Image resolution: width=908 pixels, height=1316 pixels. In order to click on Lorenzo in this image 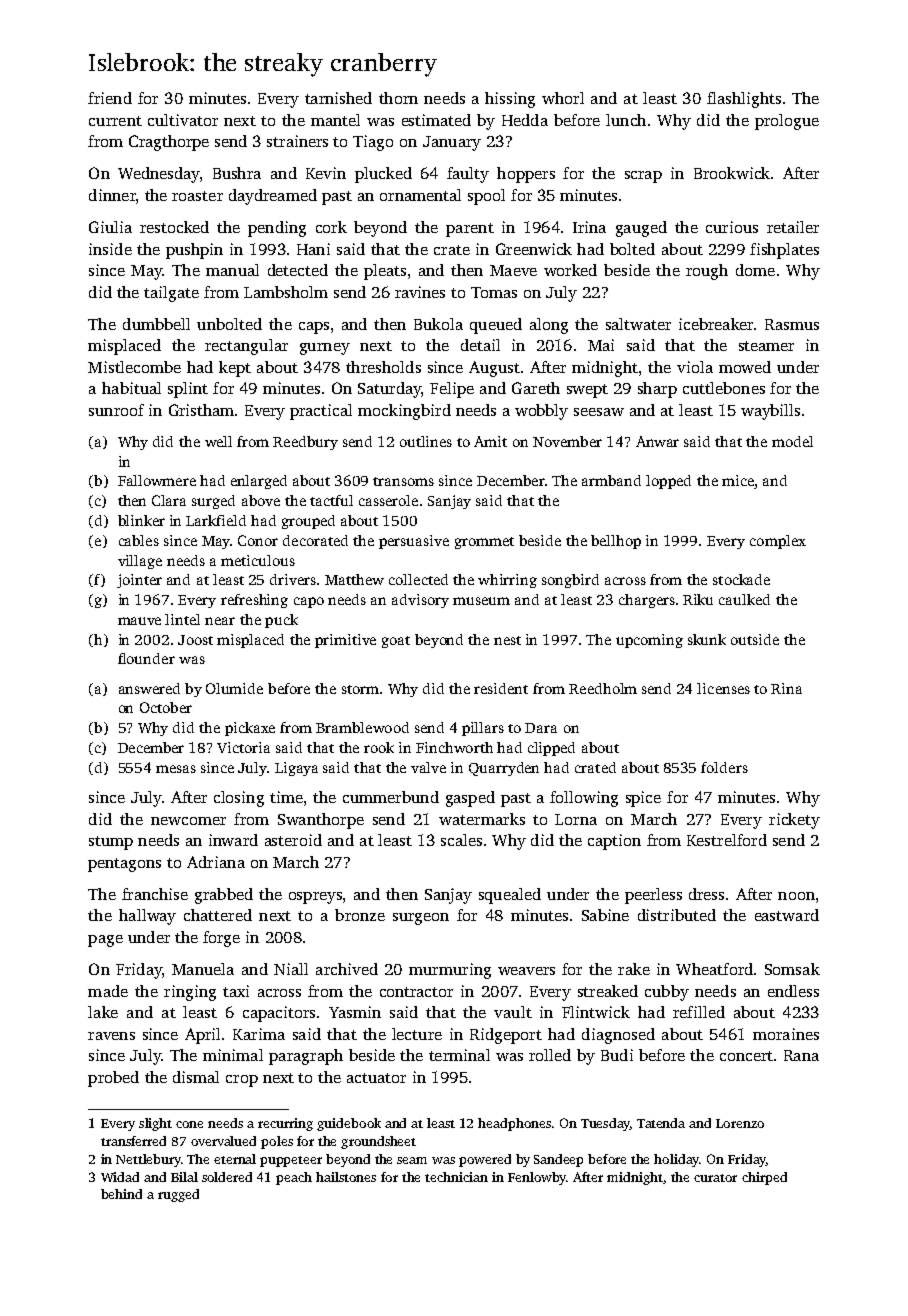, I will do `click(740, 1123)`.
